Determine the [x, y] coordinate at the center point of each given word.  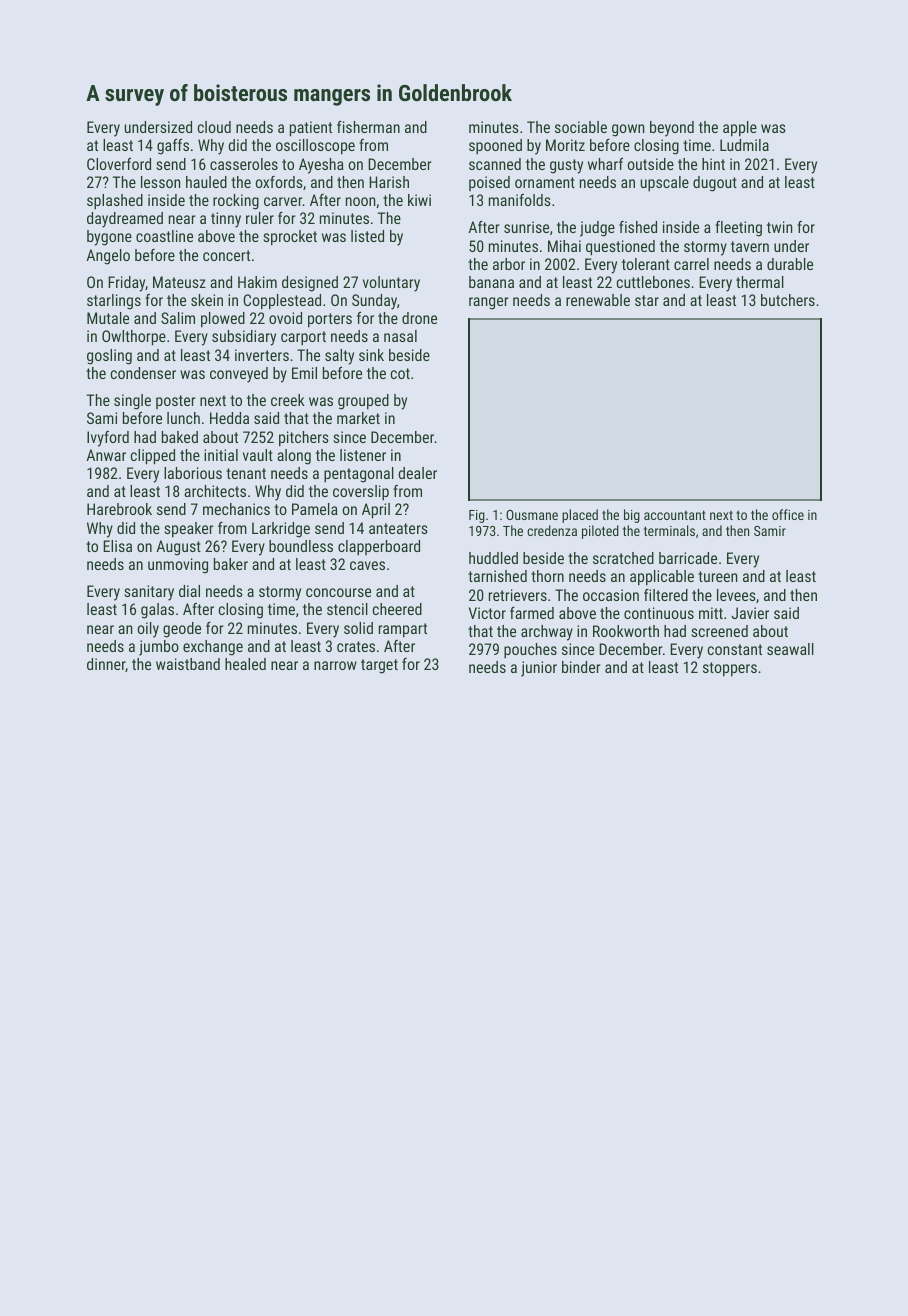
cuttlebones [653, 282]
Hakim [257, 282]
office [788, 514]
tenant [246, 473]
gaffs [173, 147]
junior [539, 669]
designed [310, 284]
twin [780, 227]
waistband [188, 664]
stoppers [730, 669]
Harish [389, 182]
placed [580, 516]
